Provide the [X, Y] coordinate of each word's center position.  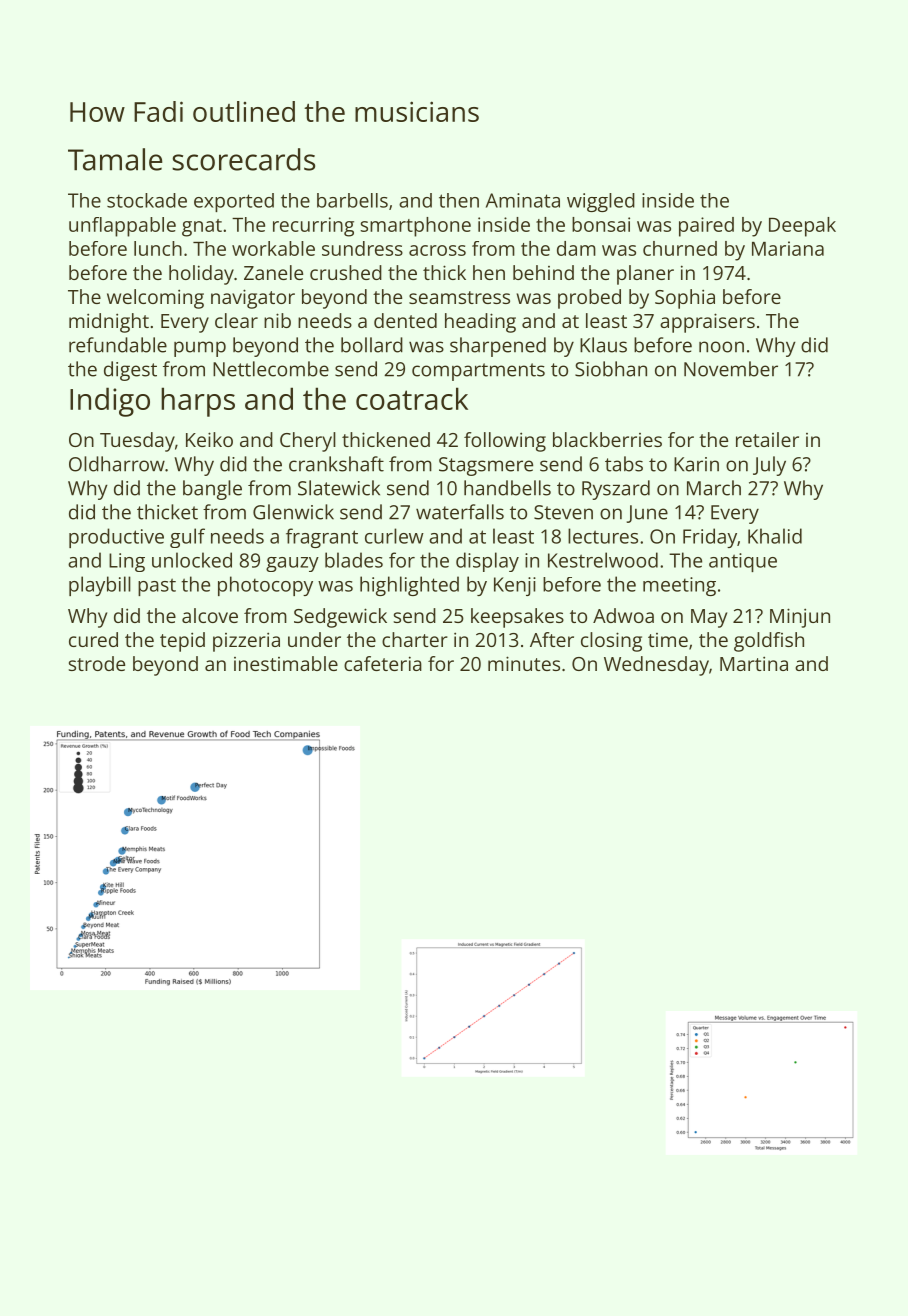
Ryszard [616, 490]
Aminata [523, 200]
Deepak [802, 227]
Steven [563, 512]
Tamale [115, 159]
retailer [767, 439]
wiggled [601, 202]
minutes [524, 663]
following [505, 442]
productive [116, 538]
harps [198, 402]
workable [273, 248]
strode [97, 663]
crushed [346, 272]
